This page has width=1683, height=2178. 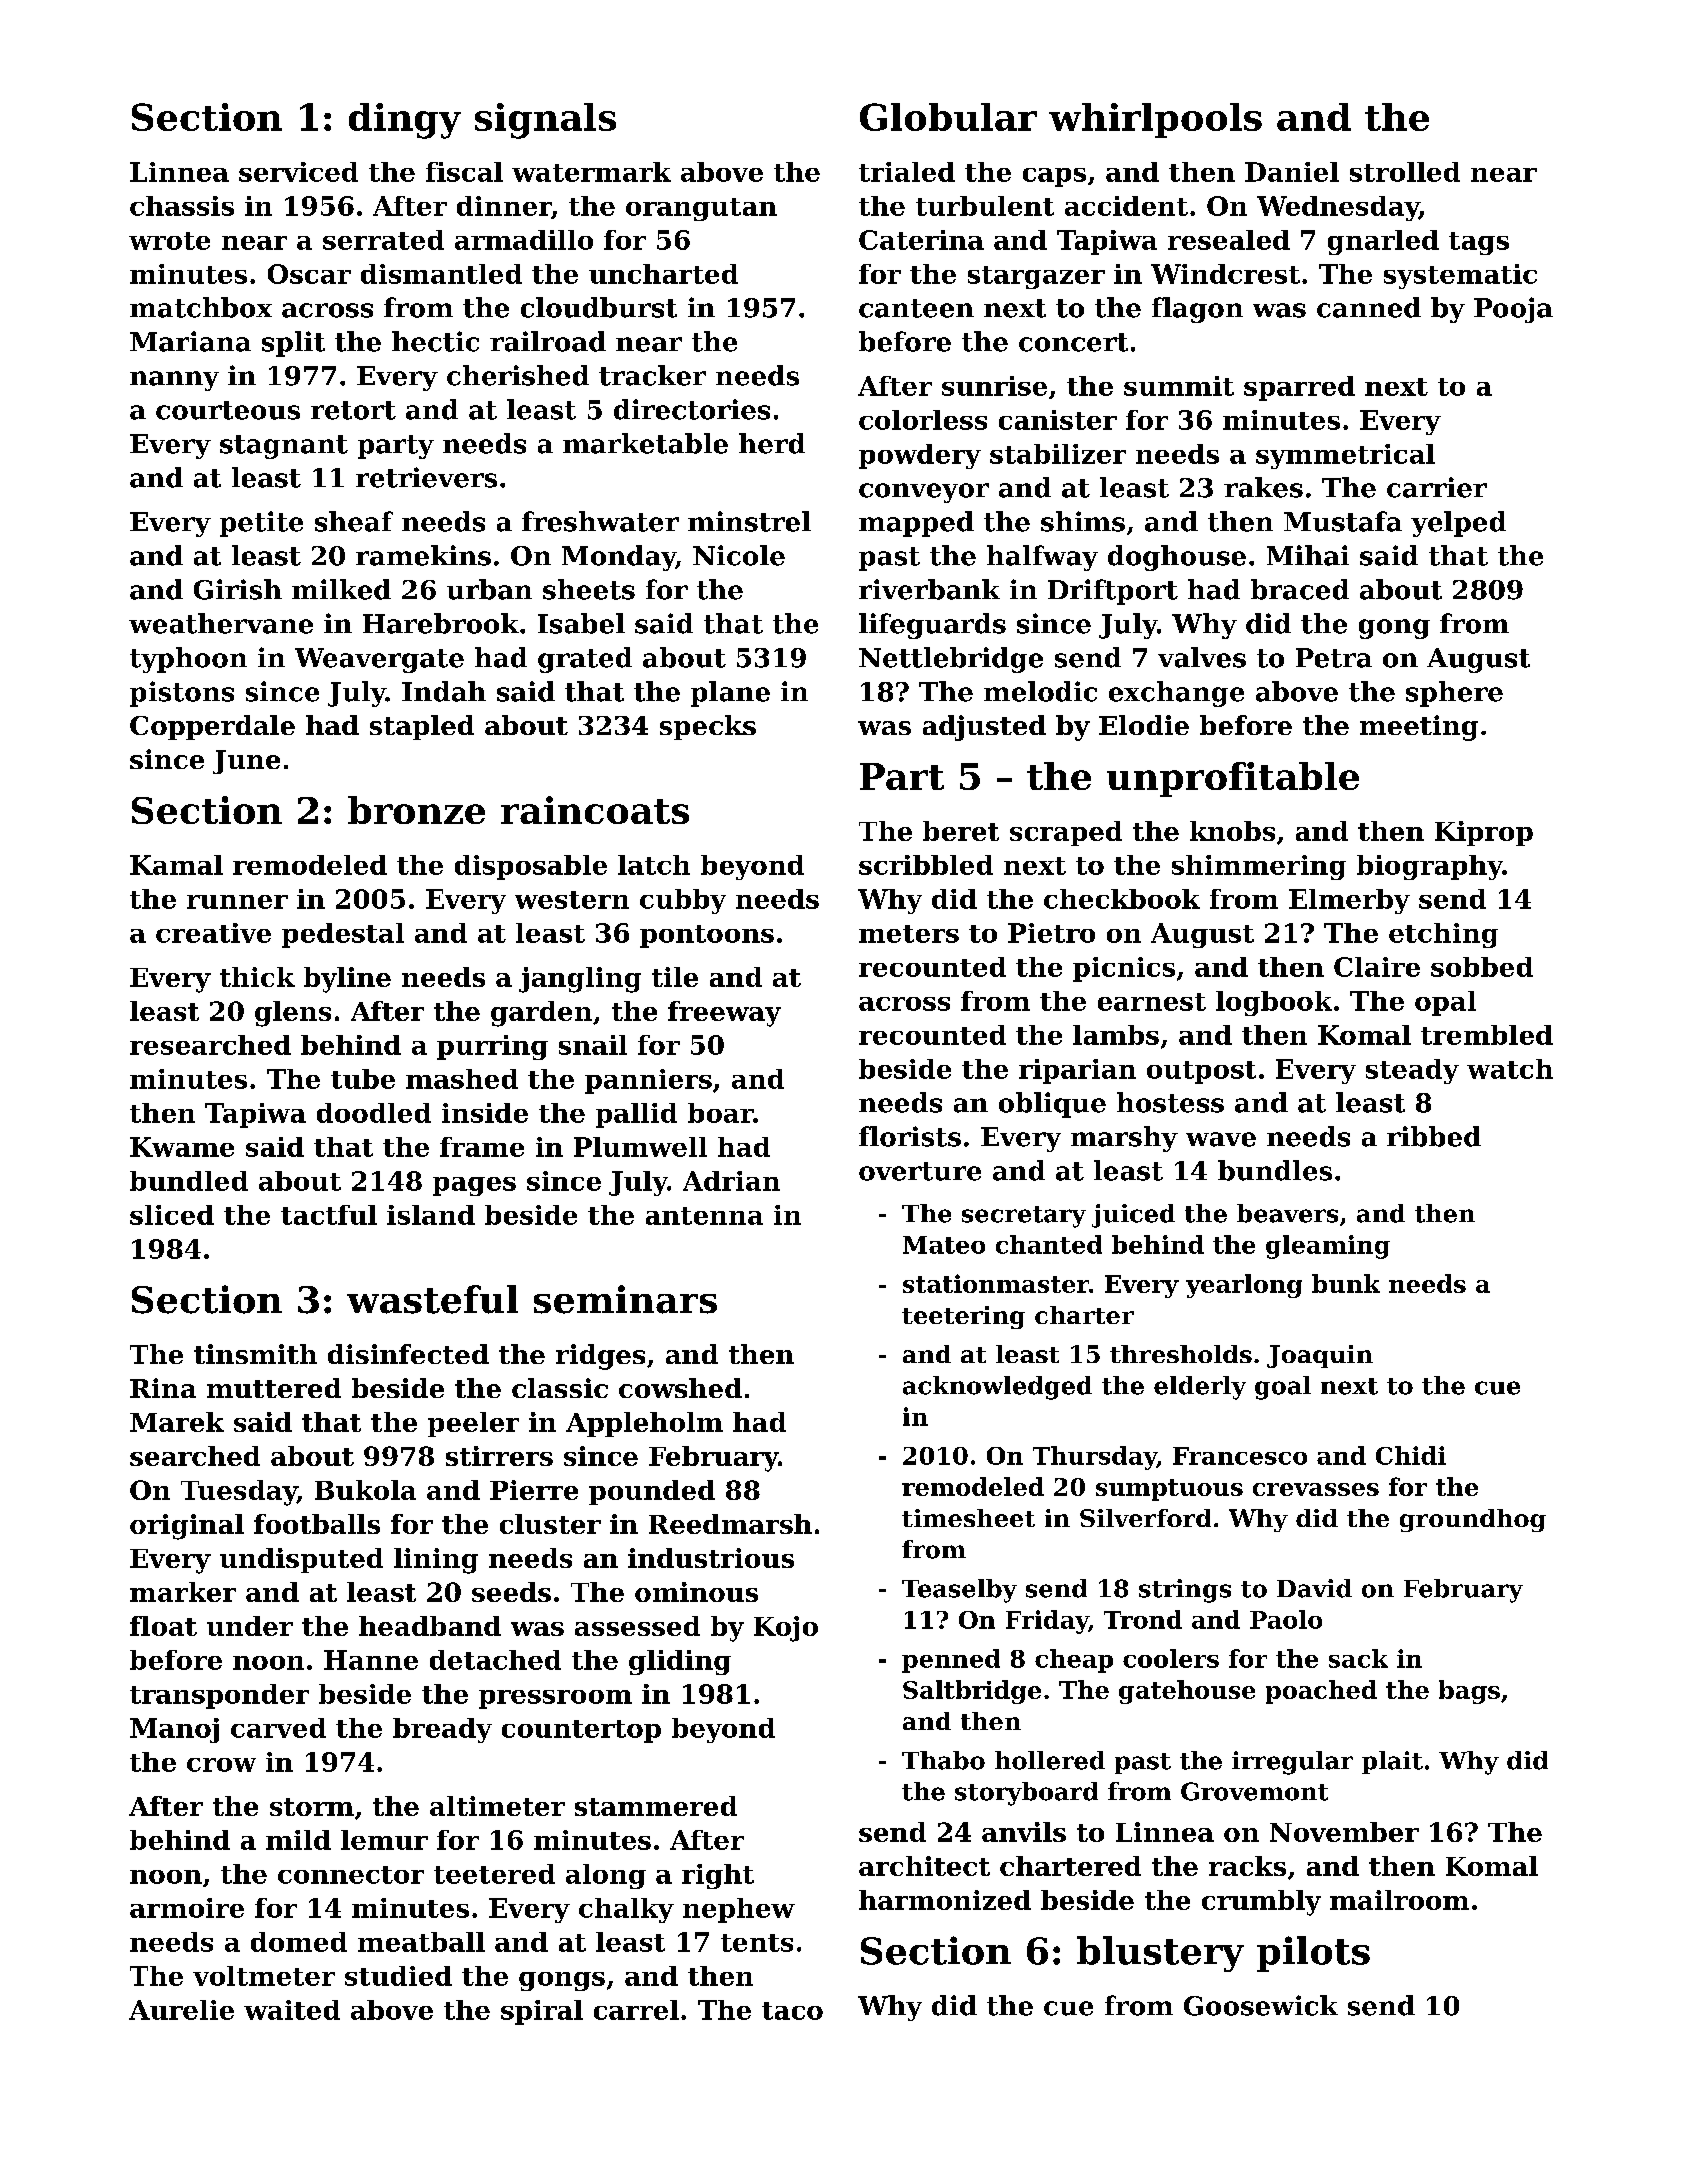 I want to click on signals, so click(x=545, y=121).
